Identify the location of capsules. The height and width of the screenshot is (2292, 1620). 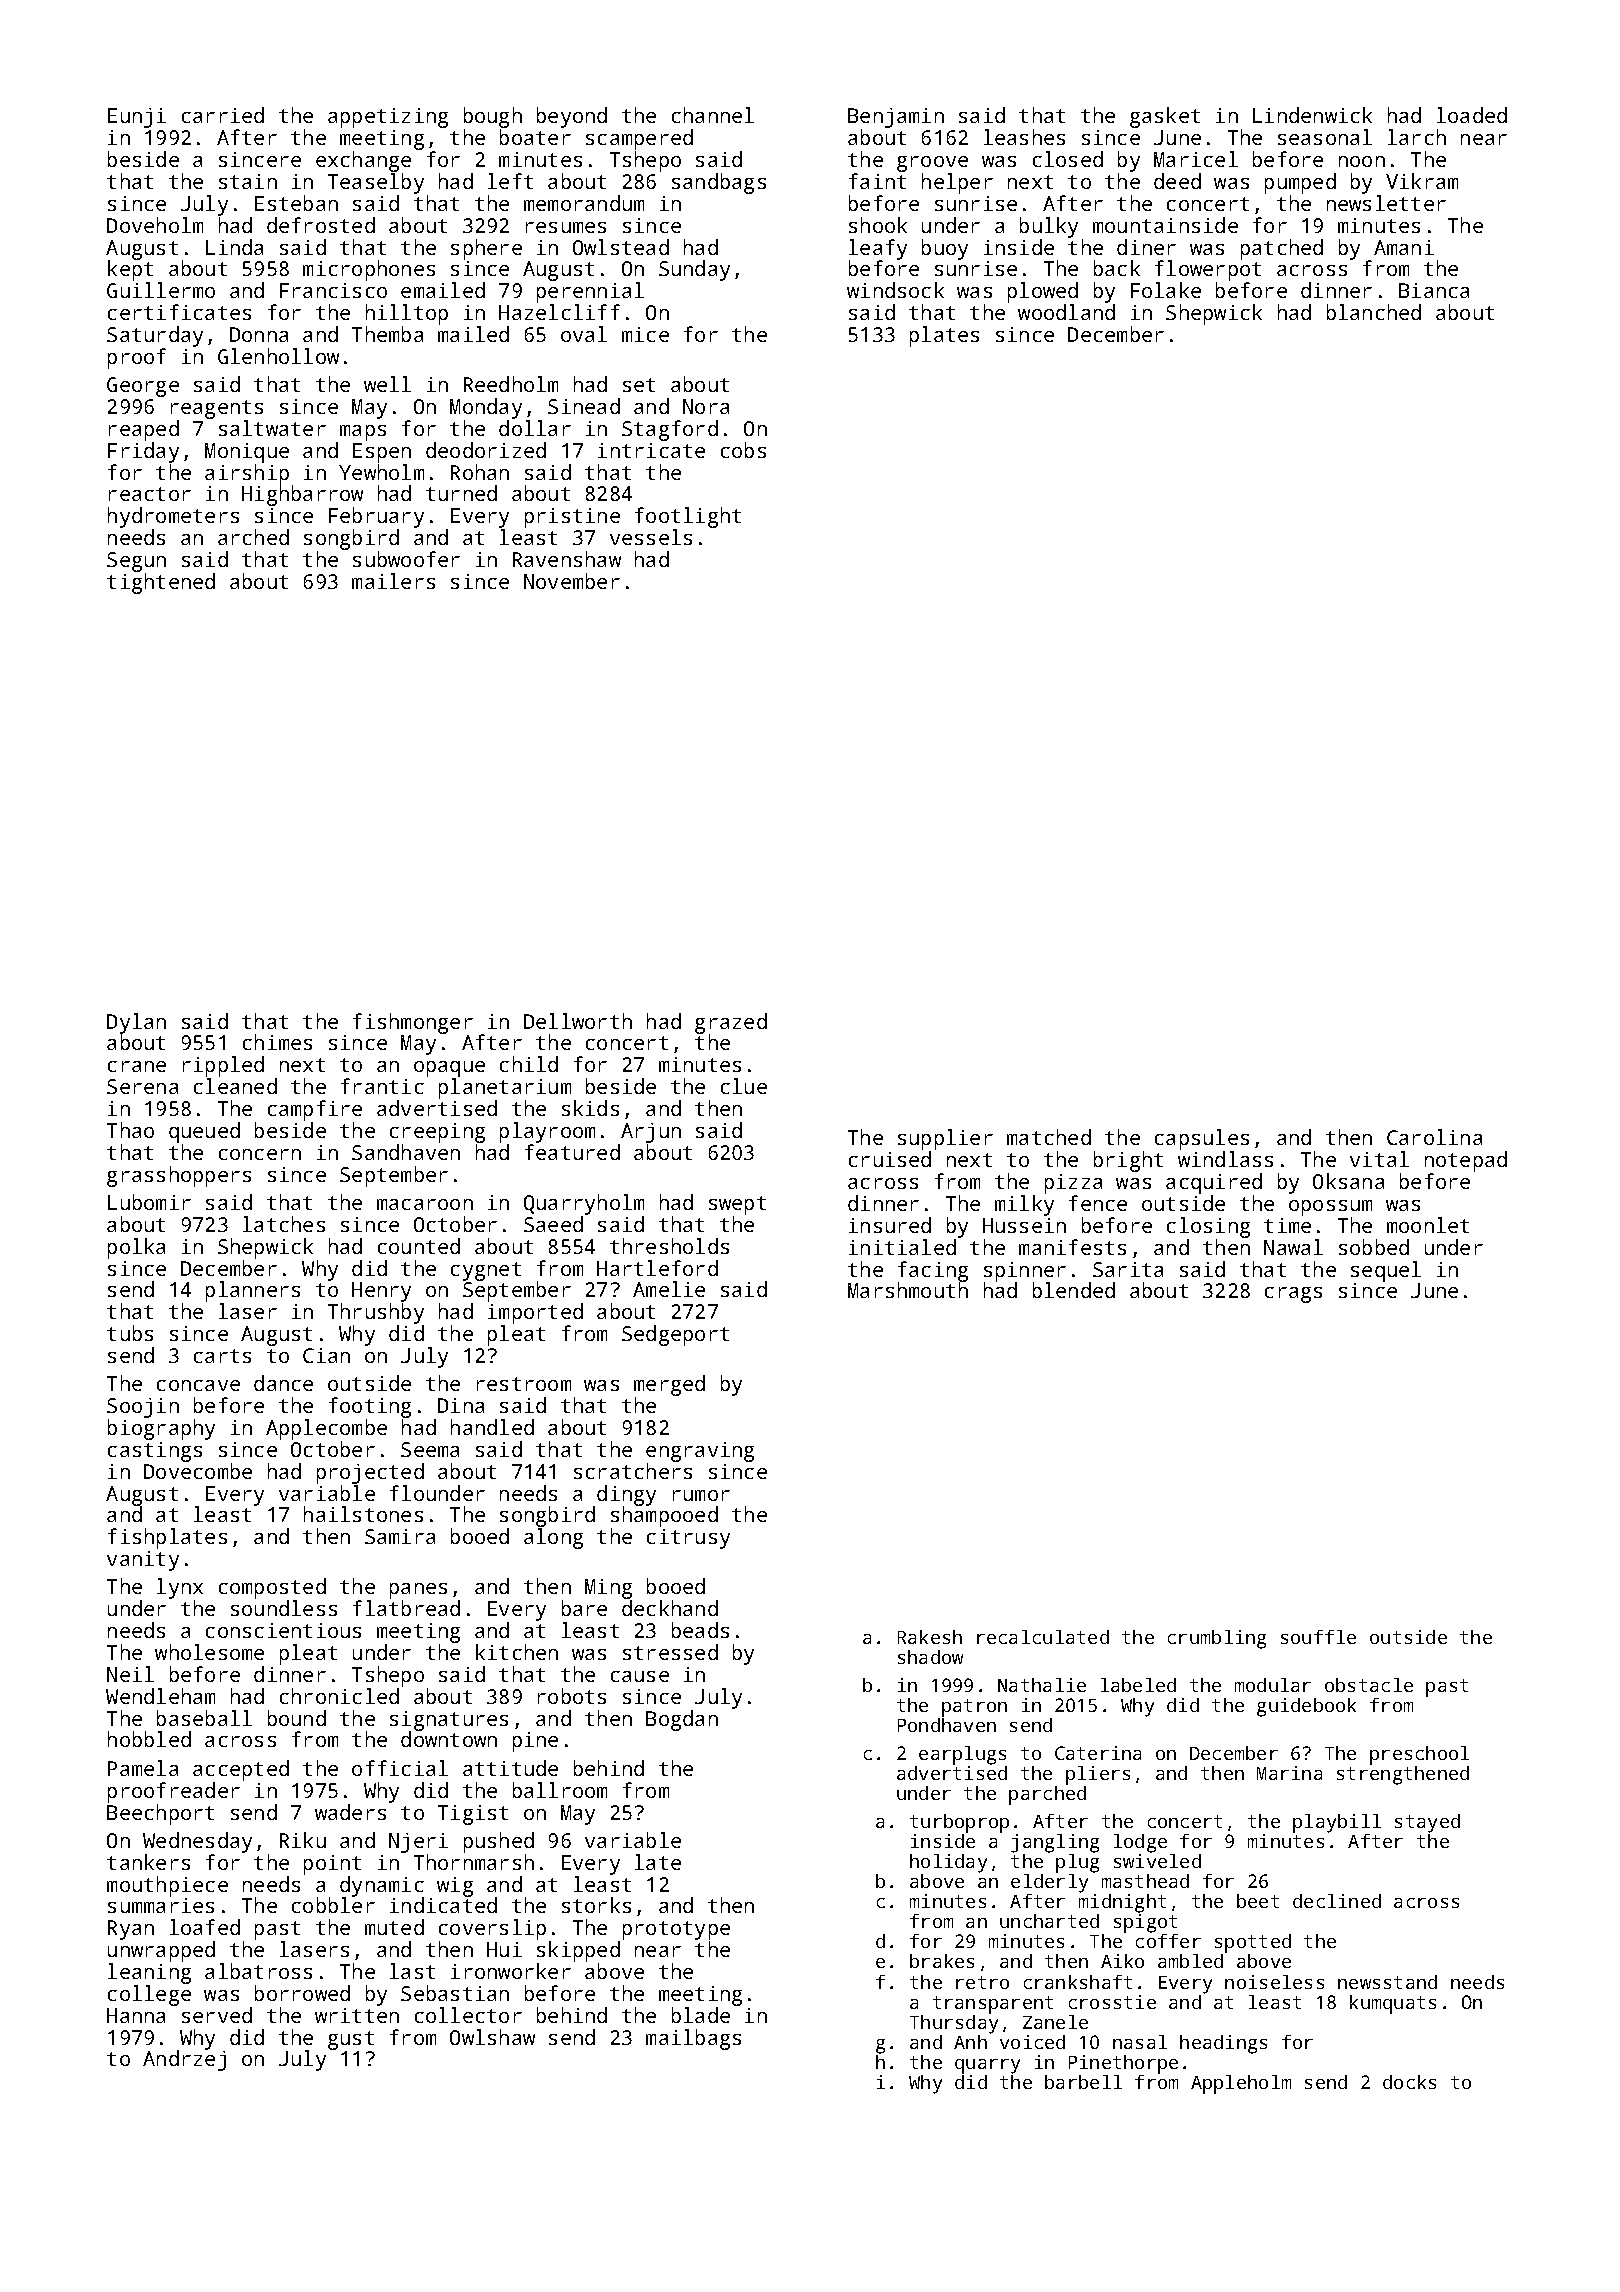
(1202, 1140).
